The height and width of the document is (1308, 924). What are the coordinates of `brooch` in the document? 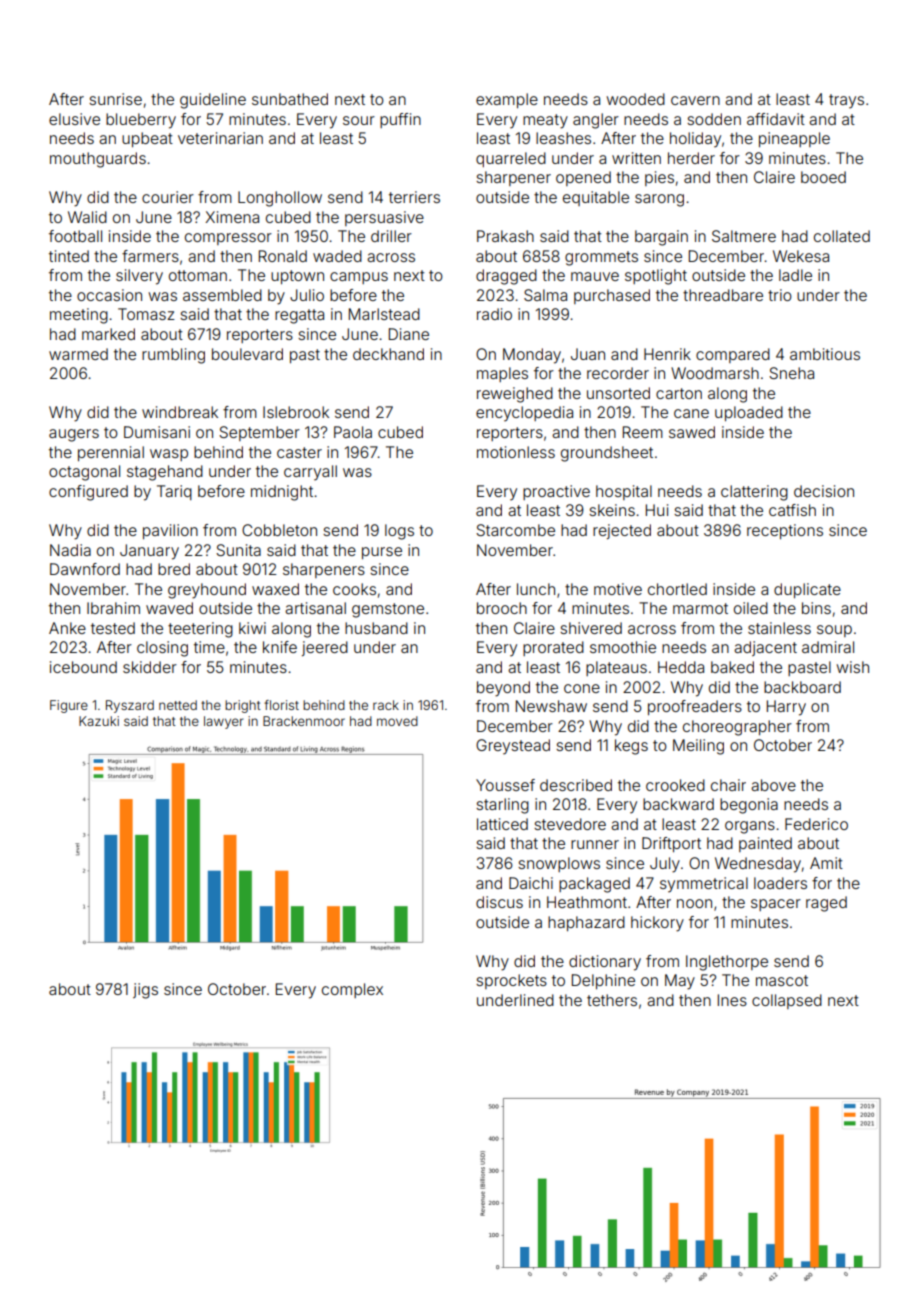 It's located at (502, 608).
